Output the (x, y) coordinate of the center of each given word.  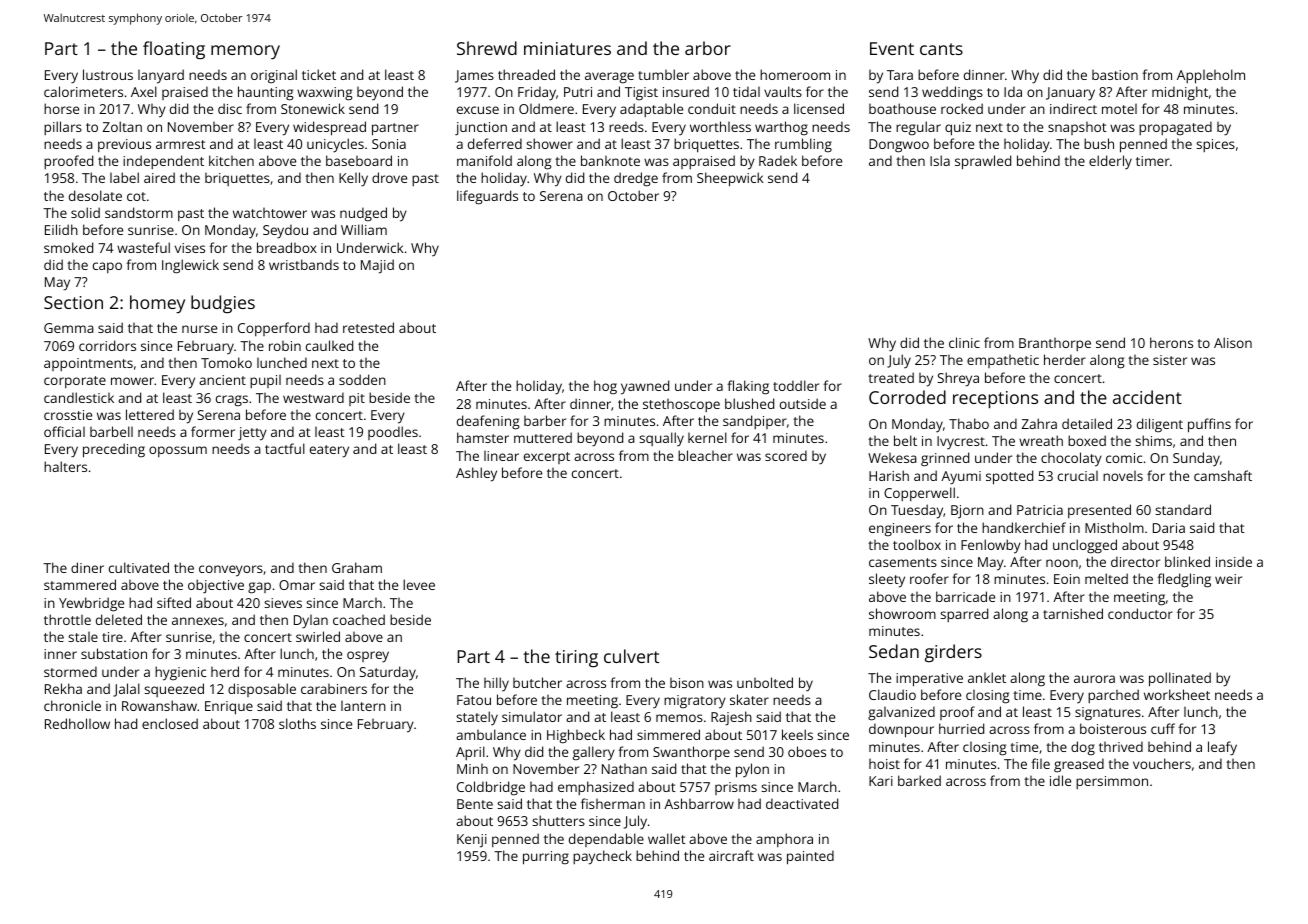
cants (941, 49)
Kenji (472, 841)
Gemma (69, 328)
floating (174, 50)
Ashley (476, 474)
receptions (995, 400)
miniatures (567, 48)
